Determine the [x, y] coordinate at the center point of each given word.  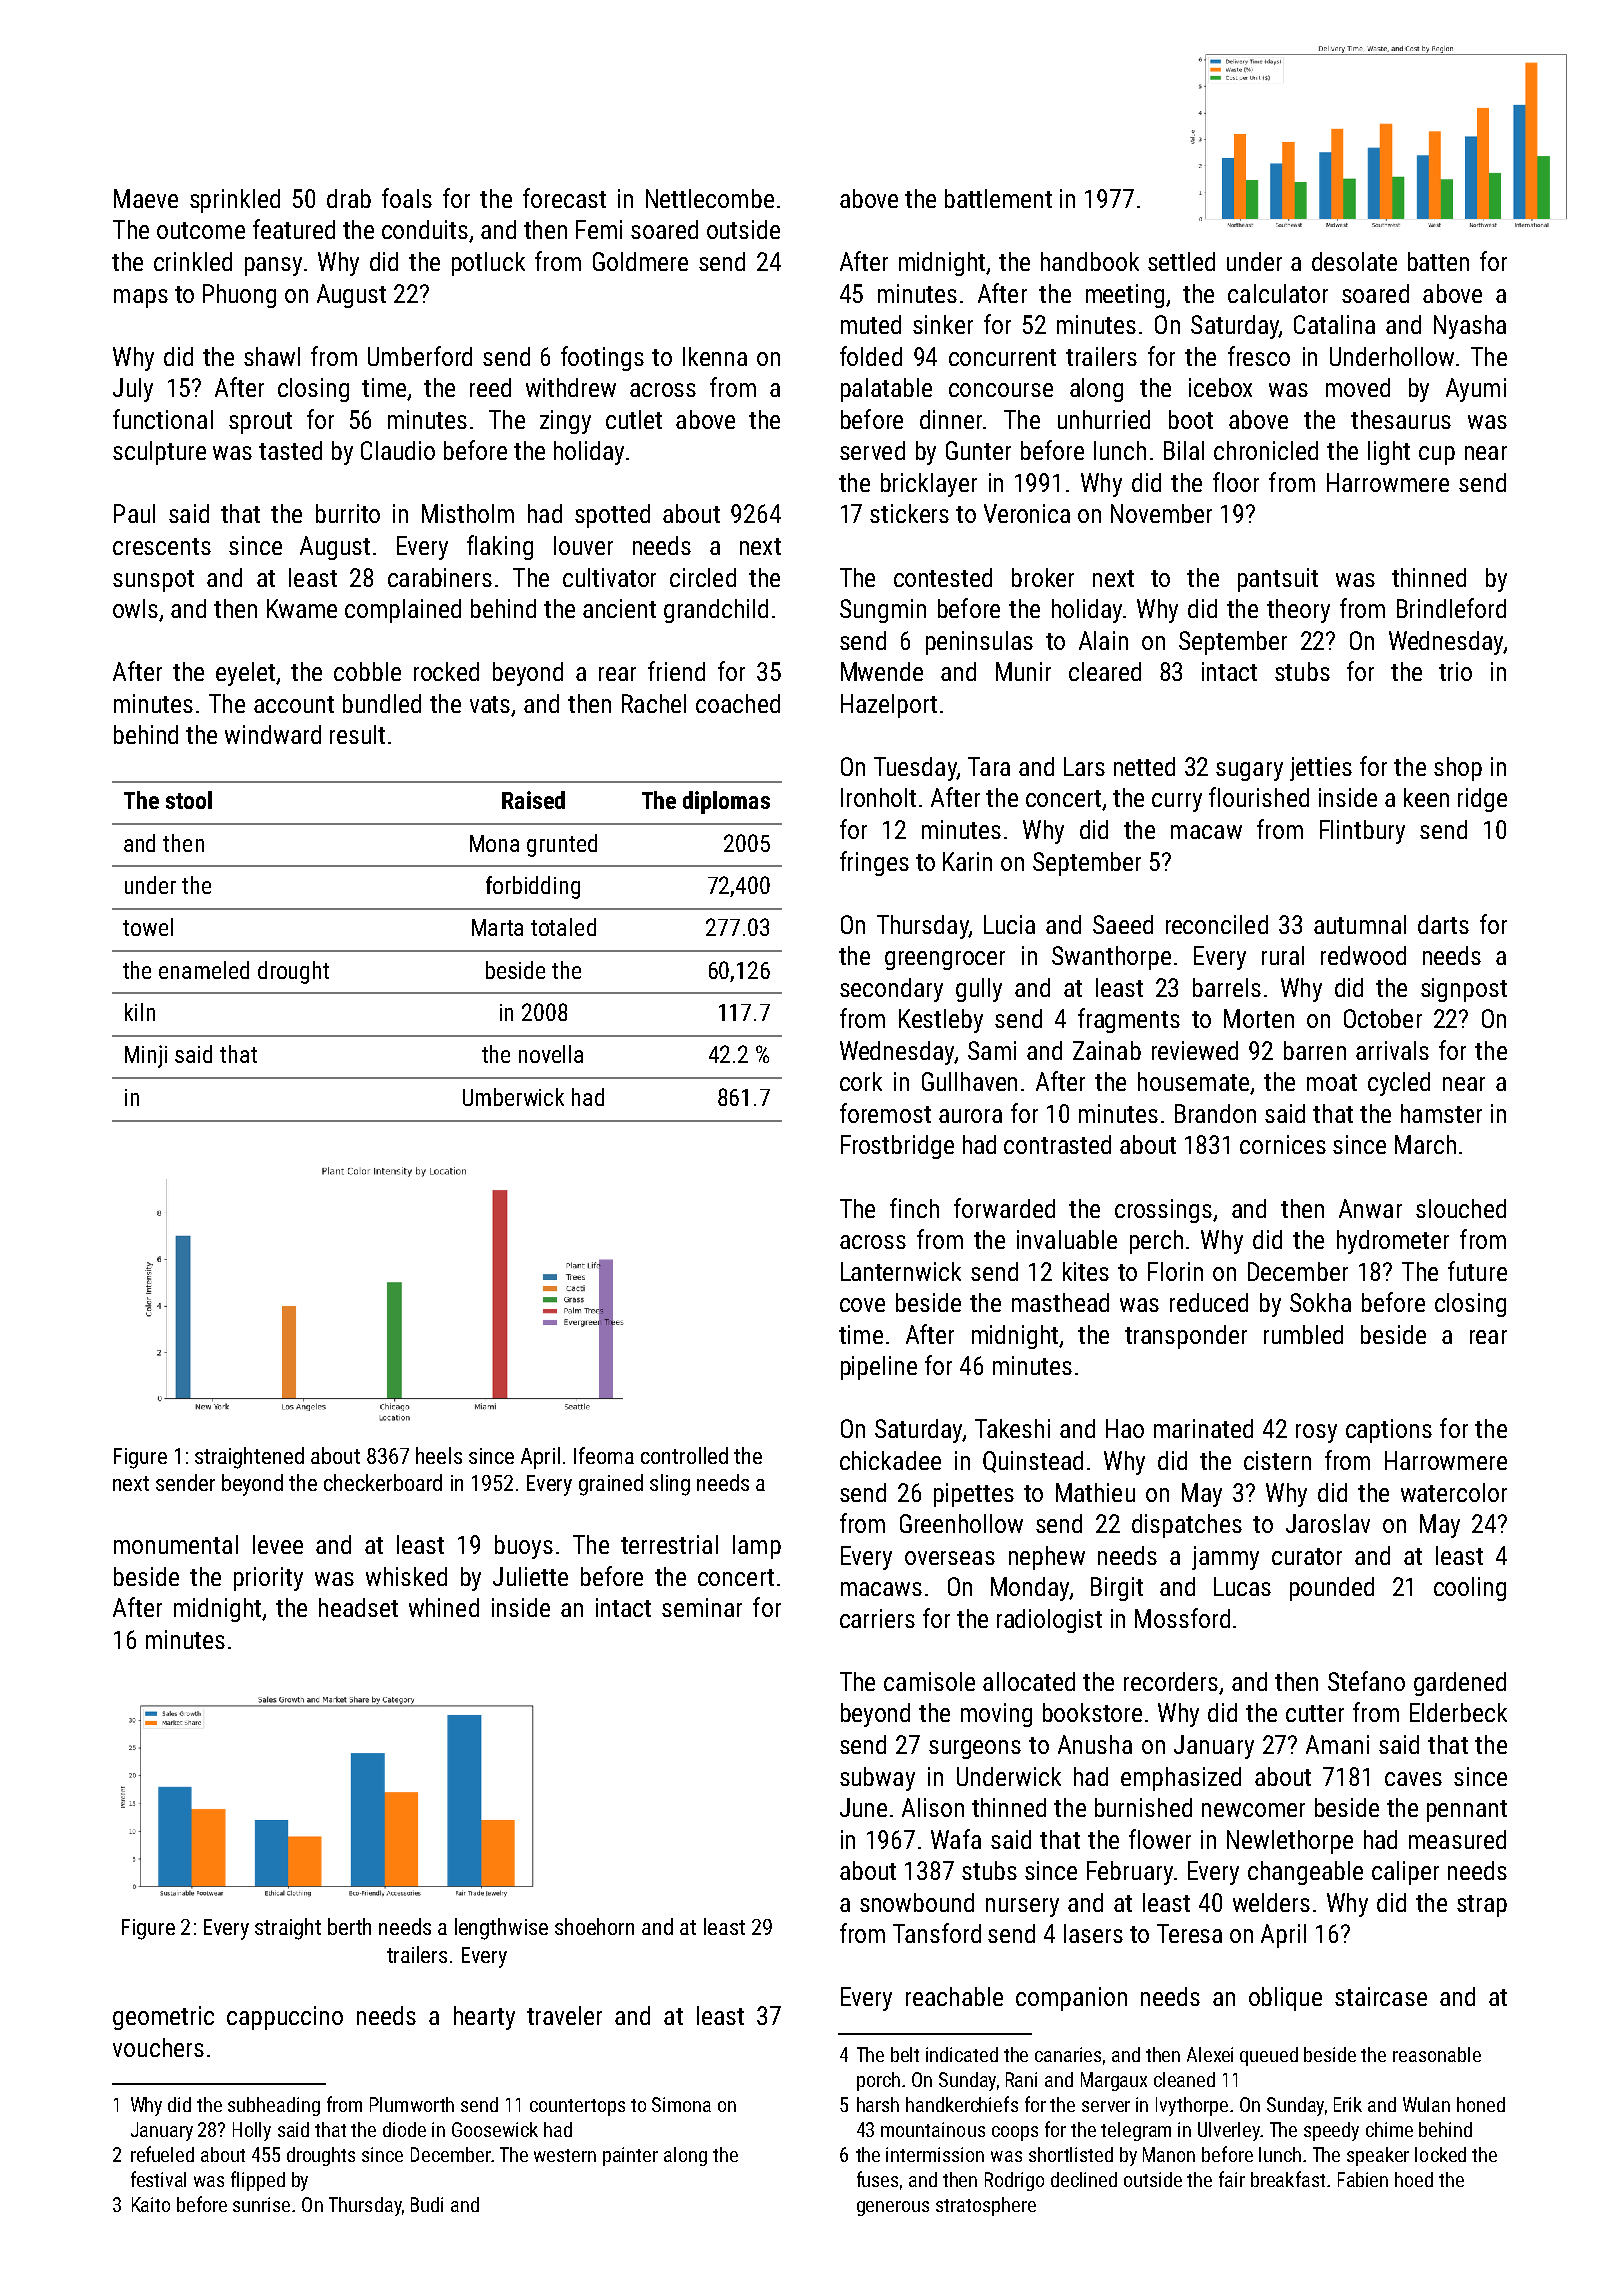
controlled [684, 1455]
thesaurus [1401, 419]
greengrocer [945, 960]
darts [1443, 924]
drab [349, 198]
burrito [348, 513]
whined [444, 1607]
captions [1389, 1431]
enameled [204, 970]
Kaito [151, 2204]
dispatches [1187, 1526]
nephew [1047, 1558]
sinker [943, 324]
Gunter [978, 450]
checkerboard [383, 1482]
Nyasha [1470, 327]
